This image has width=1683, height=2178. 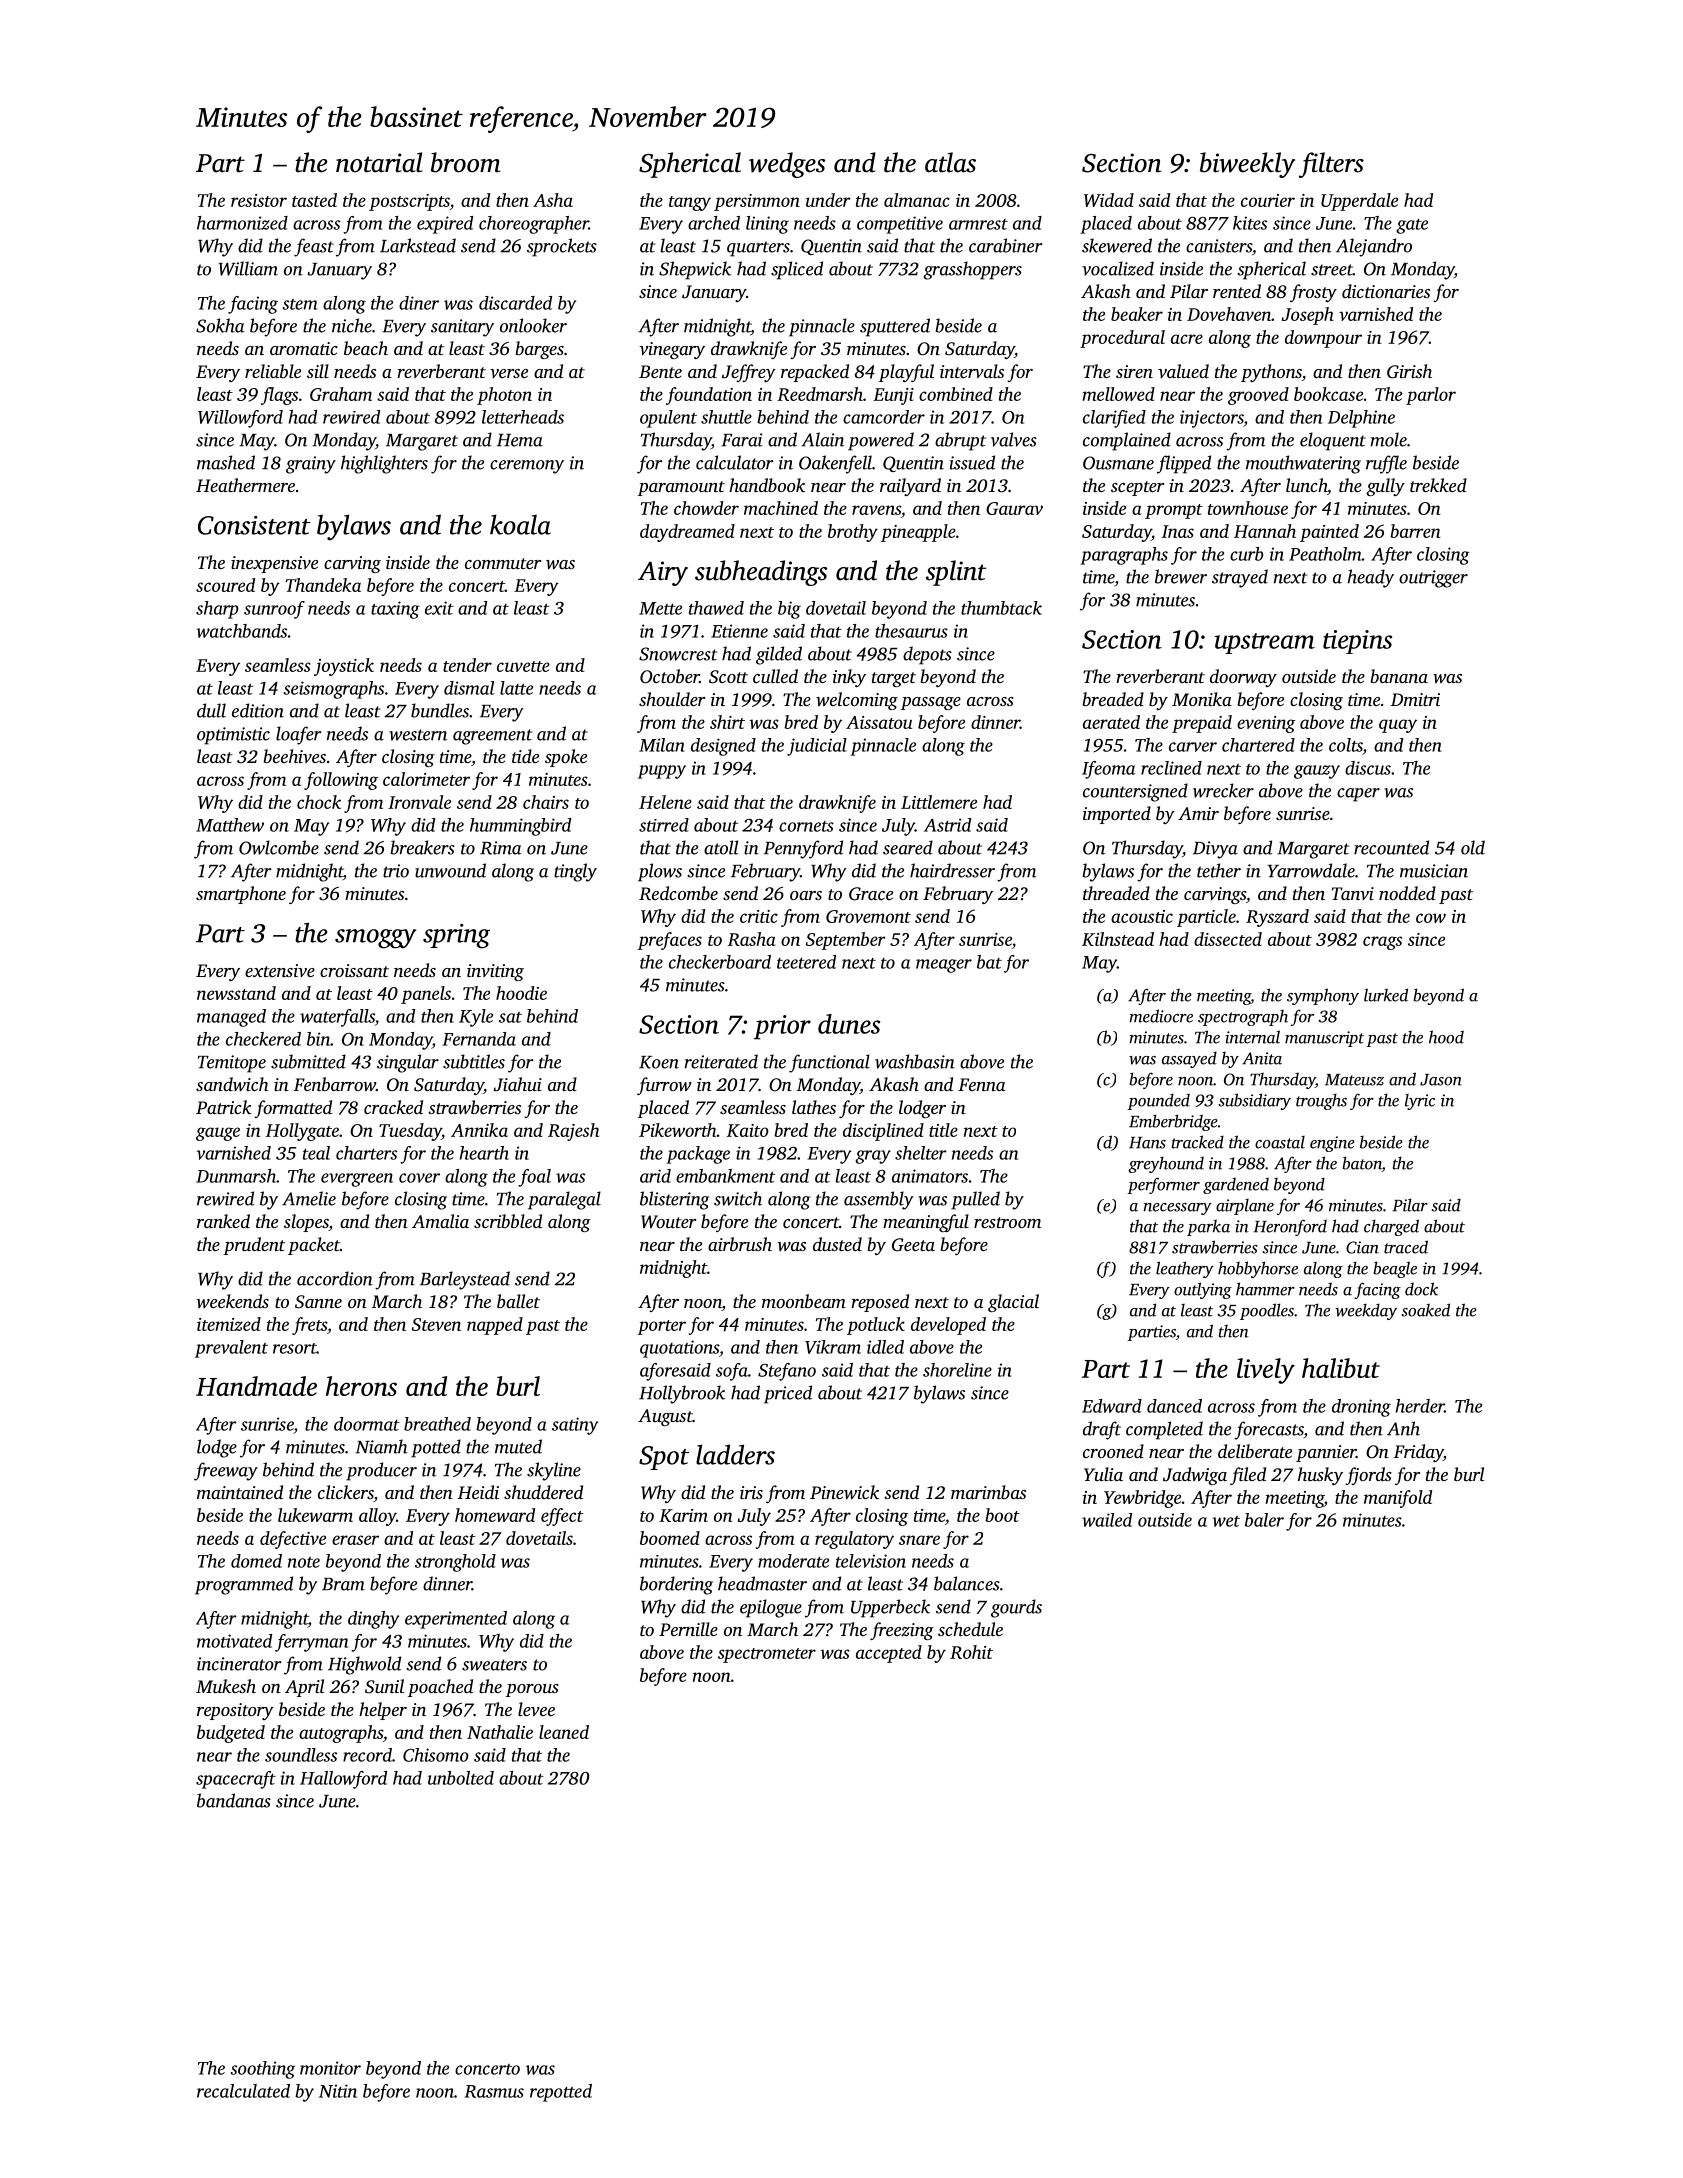 I want to click on Rasmus, so click(x=494, y=2091).
